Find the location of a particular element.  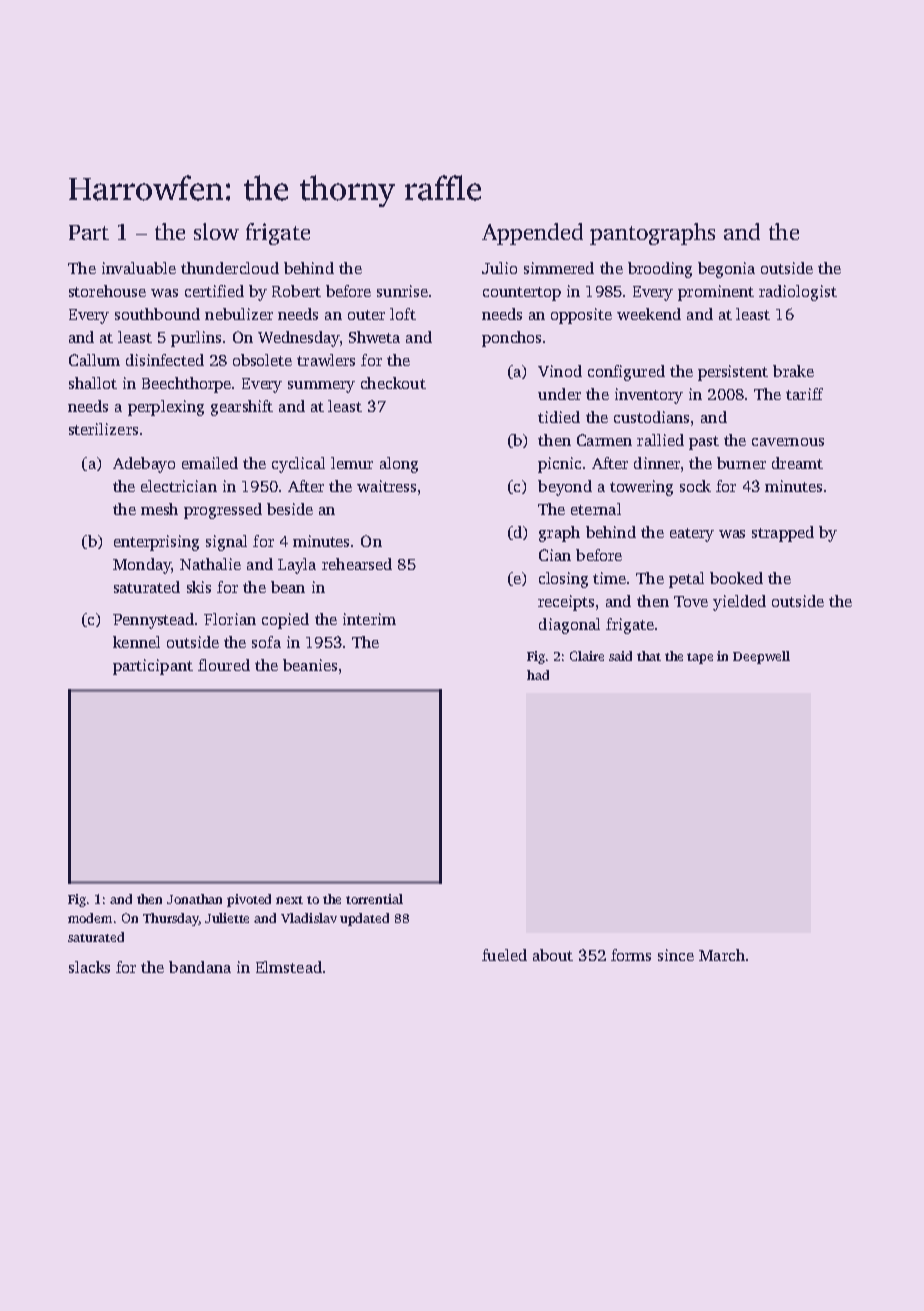

bandana is located at coordinates (200, 967).
